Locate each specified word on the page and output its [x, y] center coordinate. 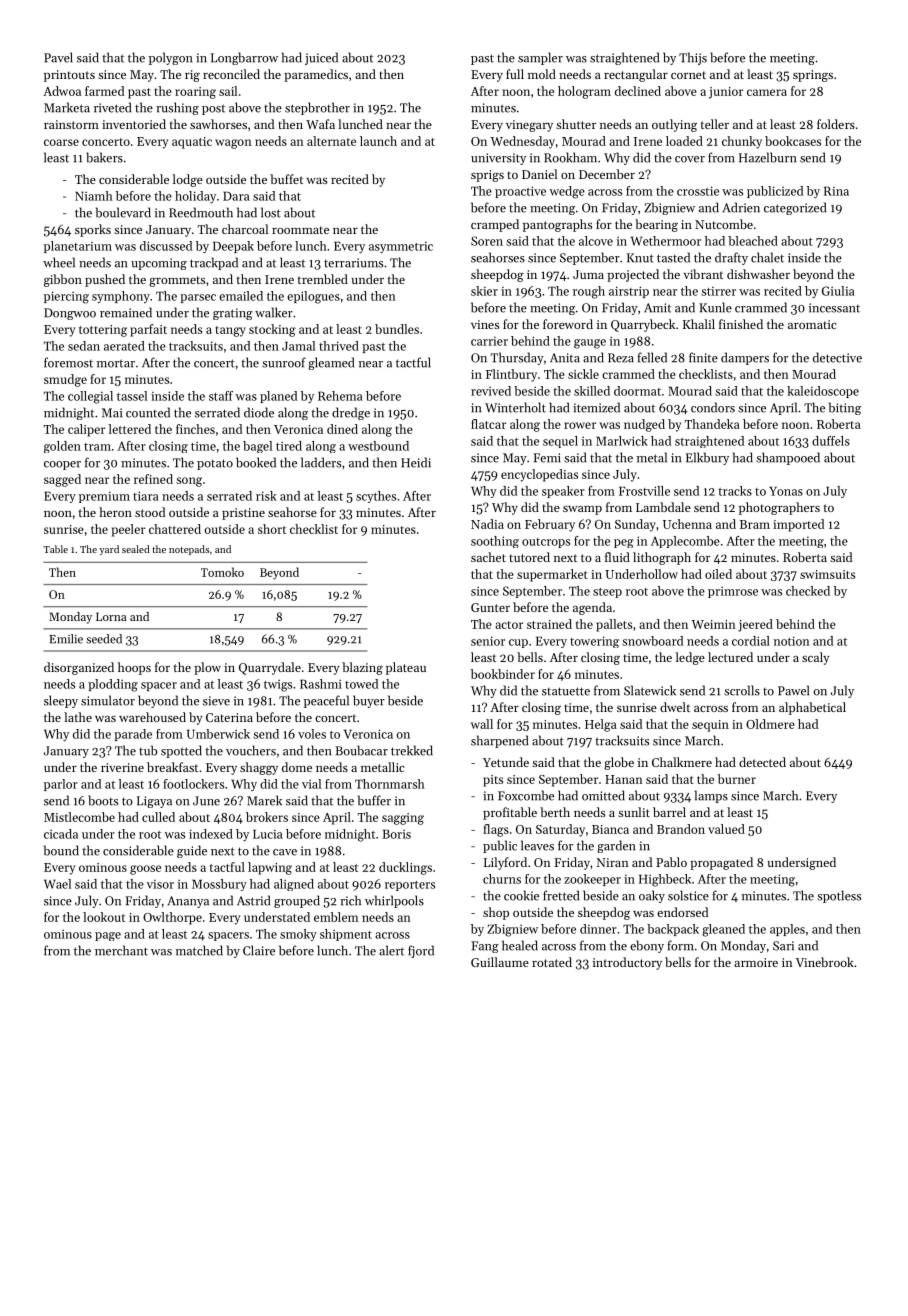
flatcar [488, 424]
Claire [259, 950]
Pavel [58, 57]
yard [109, 550]
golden [62, 447]
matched [199, 950]
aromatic [812, 324]
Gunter [490, 607]
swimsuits [827, 574]
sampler [540, 58]
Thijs [693, 58]
